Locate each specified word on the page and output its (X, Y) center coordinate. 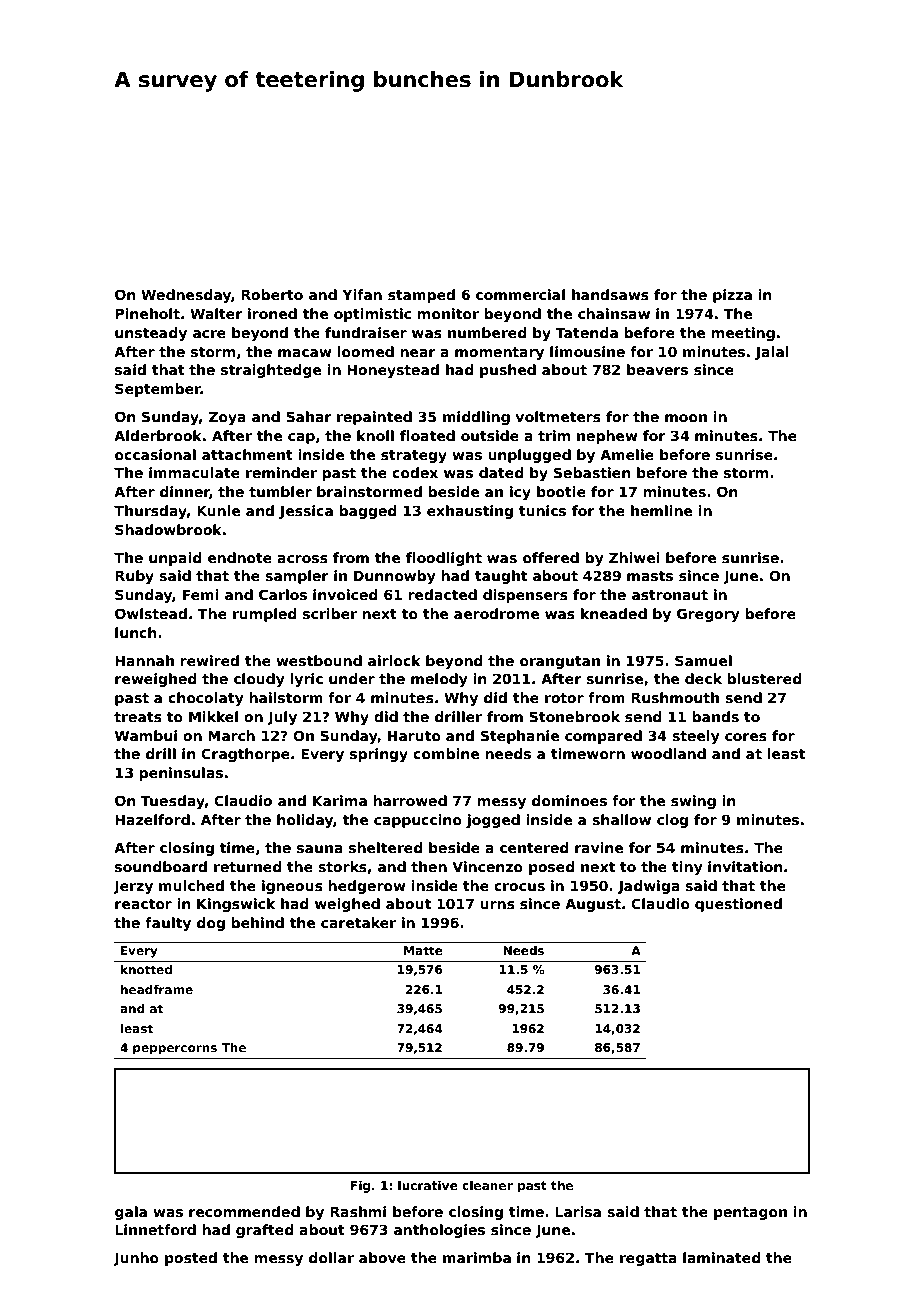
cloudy (259, 680)
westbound (319, 660)
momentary (499, 353)
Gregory (708, 615)
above (382, 1257)
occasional (155, 454)
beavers (657, 369)
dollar (331, 1257)
